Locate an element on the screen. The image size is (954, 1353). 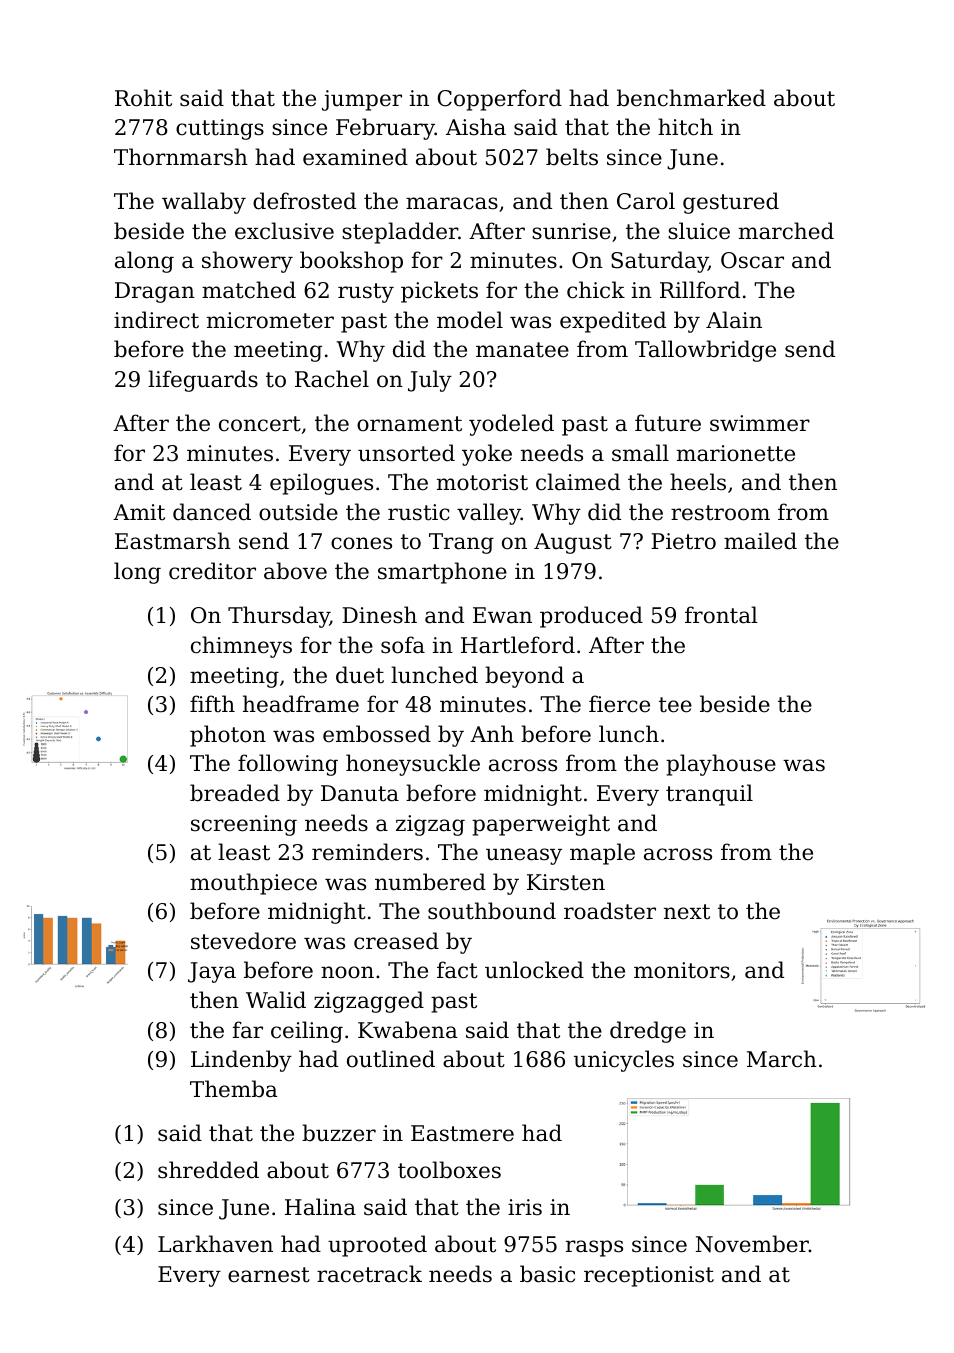
valley is located at coordinates (489, 514).
